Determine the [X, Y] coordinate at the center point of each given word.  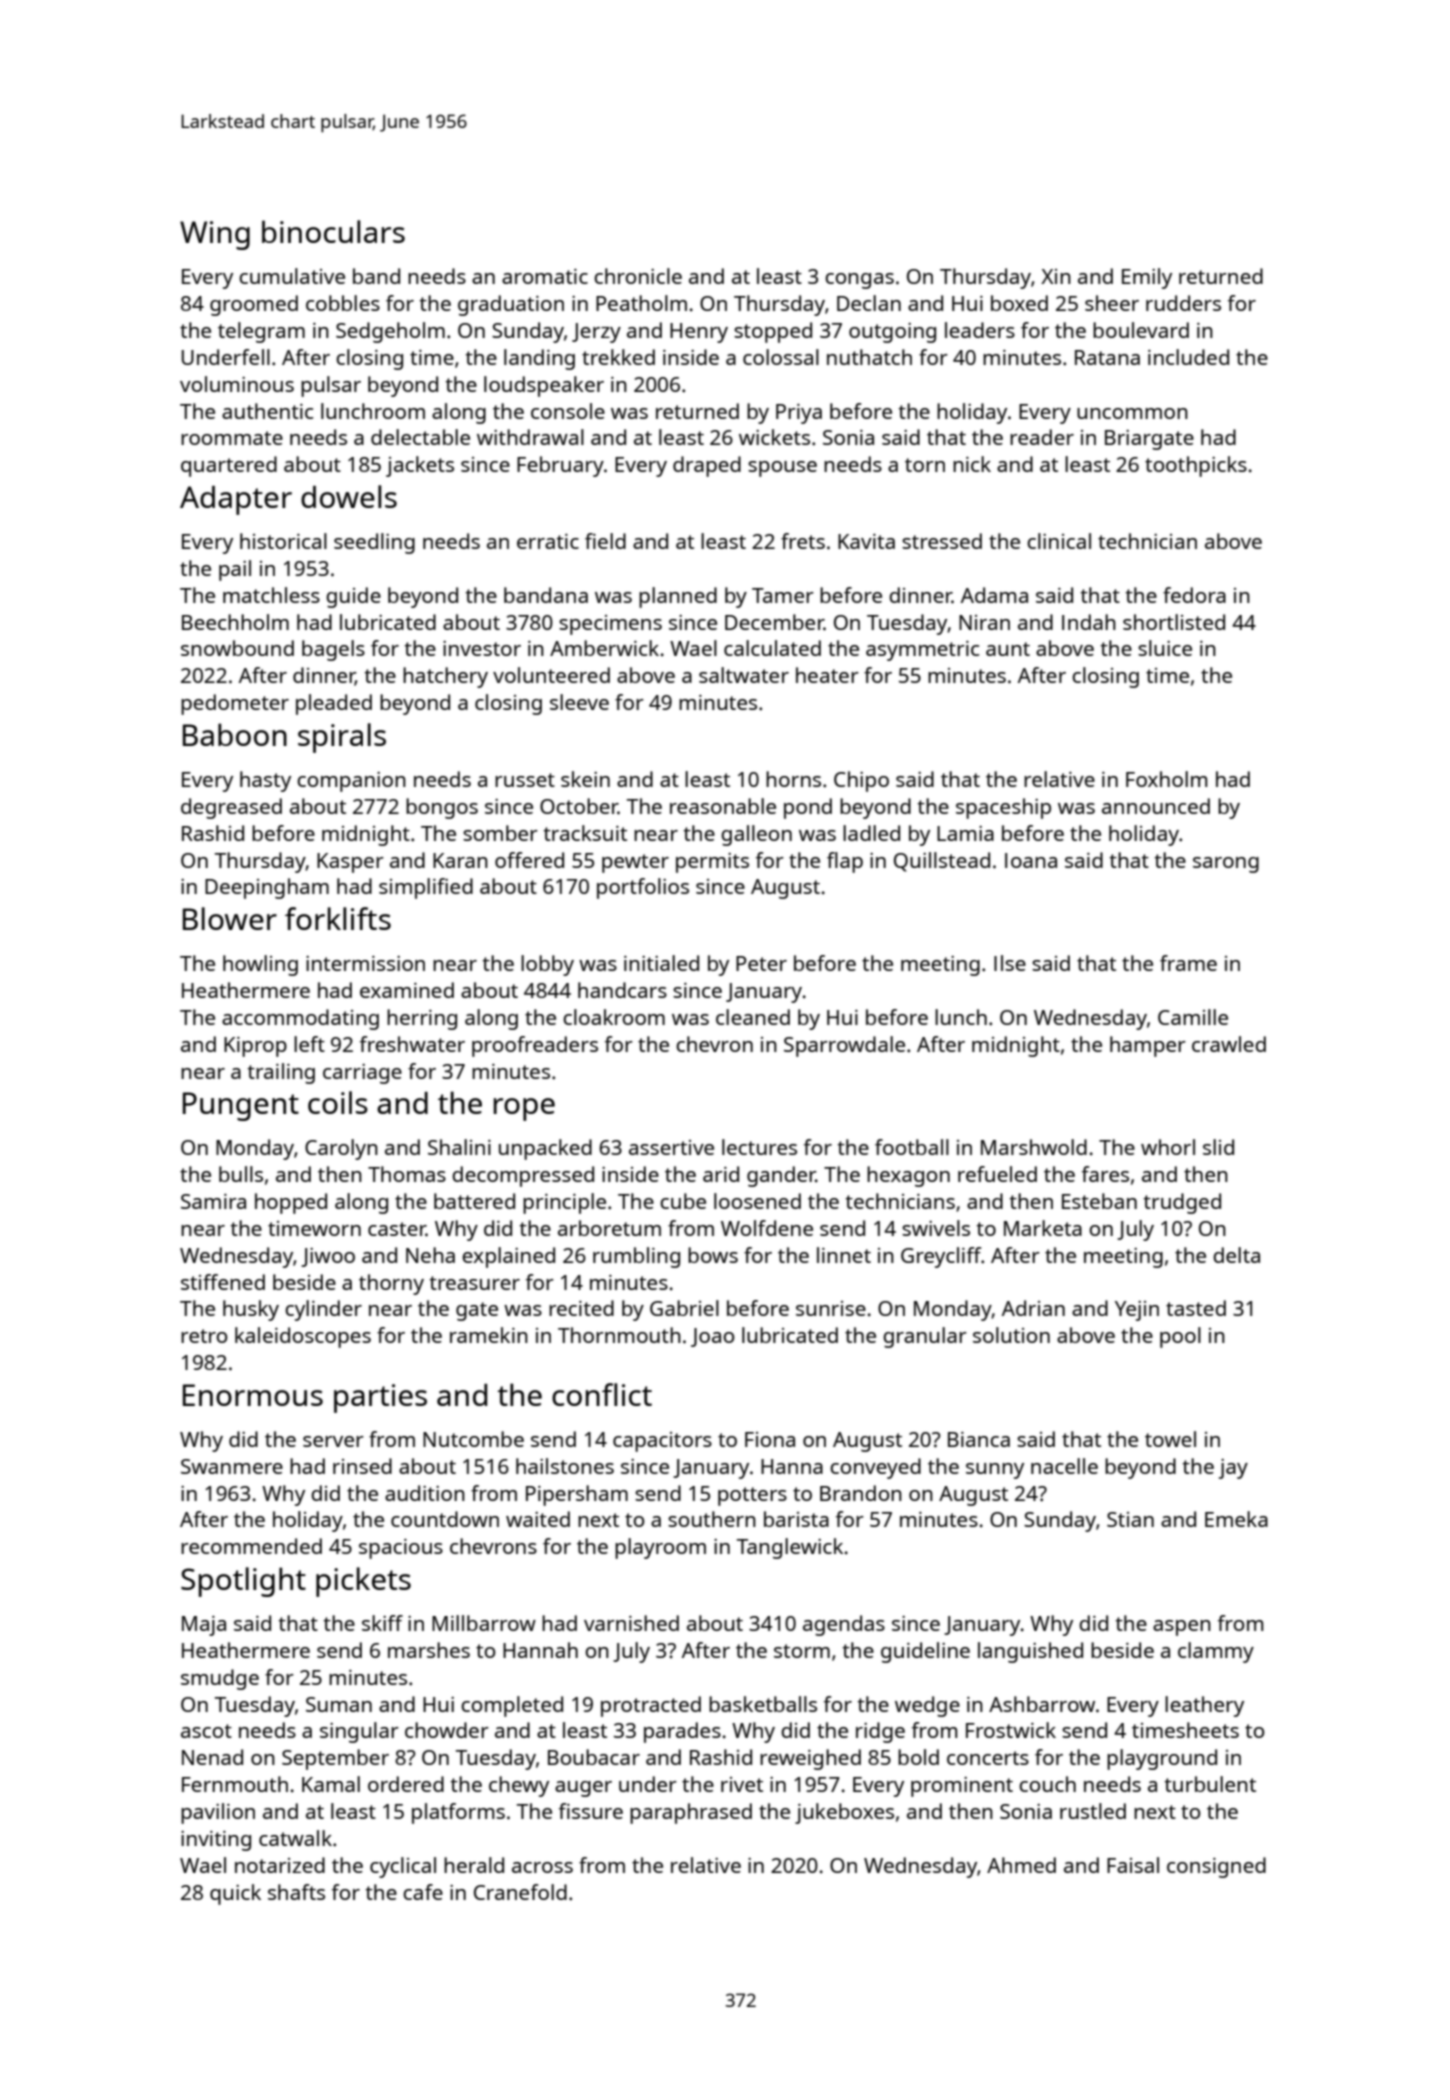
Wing [215, 235]
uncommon [1132, 413]
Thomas [407, 1174]
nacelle [1064, 1466]
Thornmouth [619, 1335]
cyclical [403, 1867]
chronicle [638, 276]
